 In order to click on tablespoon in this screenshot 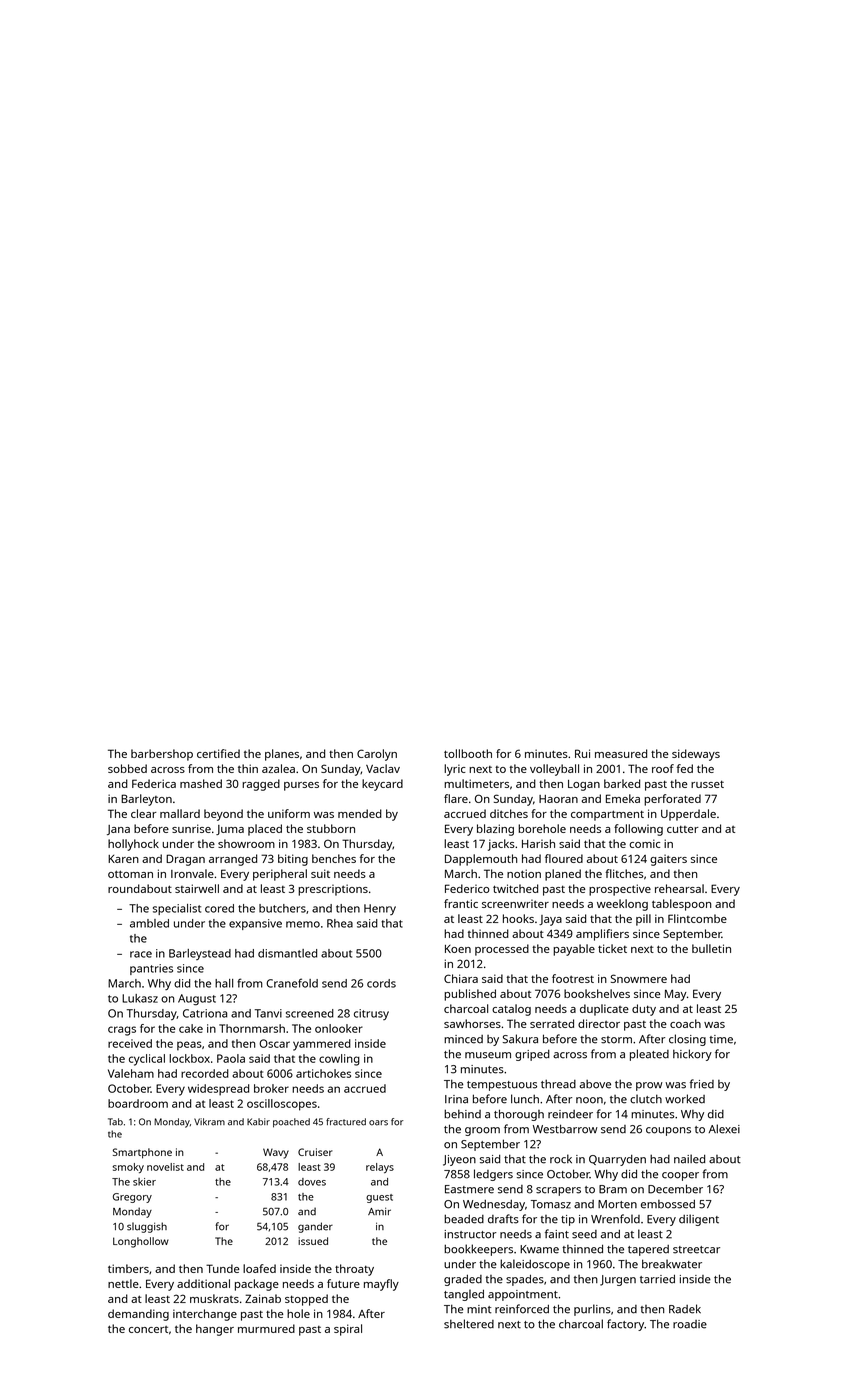, I will do `click(681, 905)`.
